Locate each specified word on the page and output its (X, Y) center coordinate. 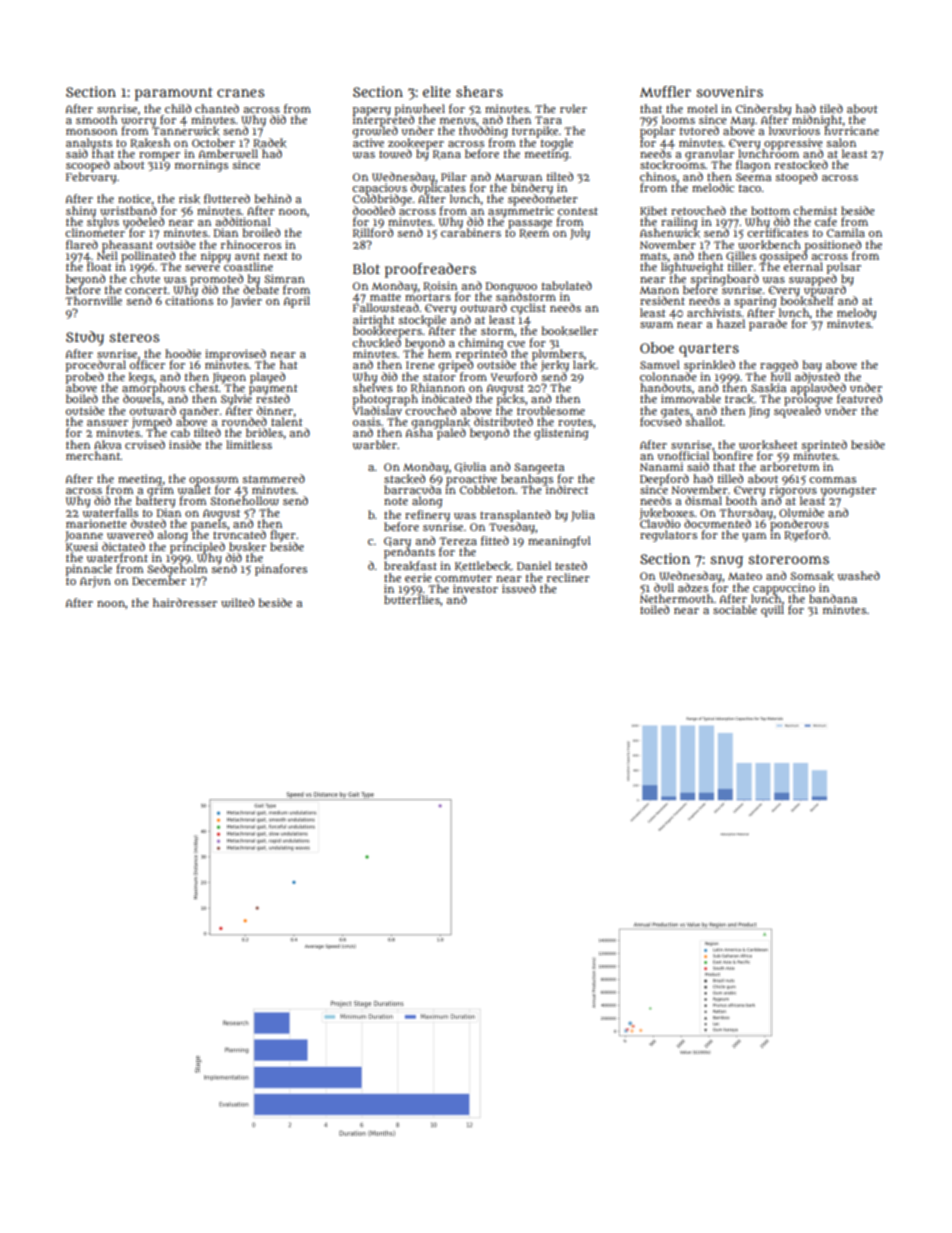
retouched (698, 210)
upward (825, 290)
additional (243, 221)
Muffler (665, 91)
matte (385, 297)
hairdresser (185, 602)
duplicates (438, 188)
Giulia (470, 467)
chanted (217, 108)
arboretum (789, 466)
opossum (213, 481)
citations (189, 301)
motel (702, 108)
